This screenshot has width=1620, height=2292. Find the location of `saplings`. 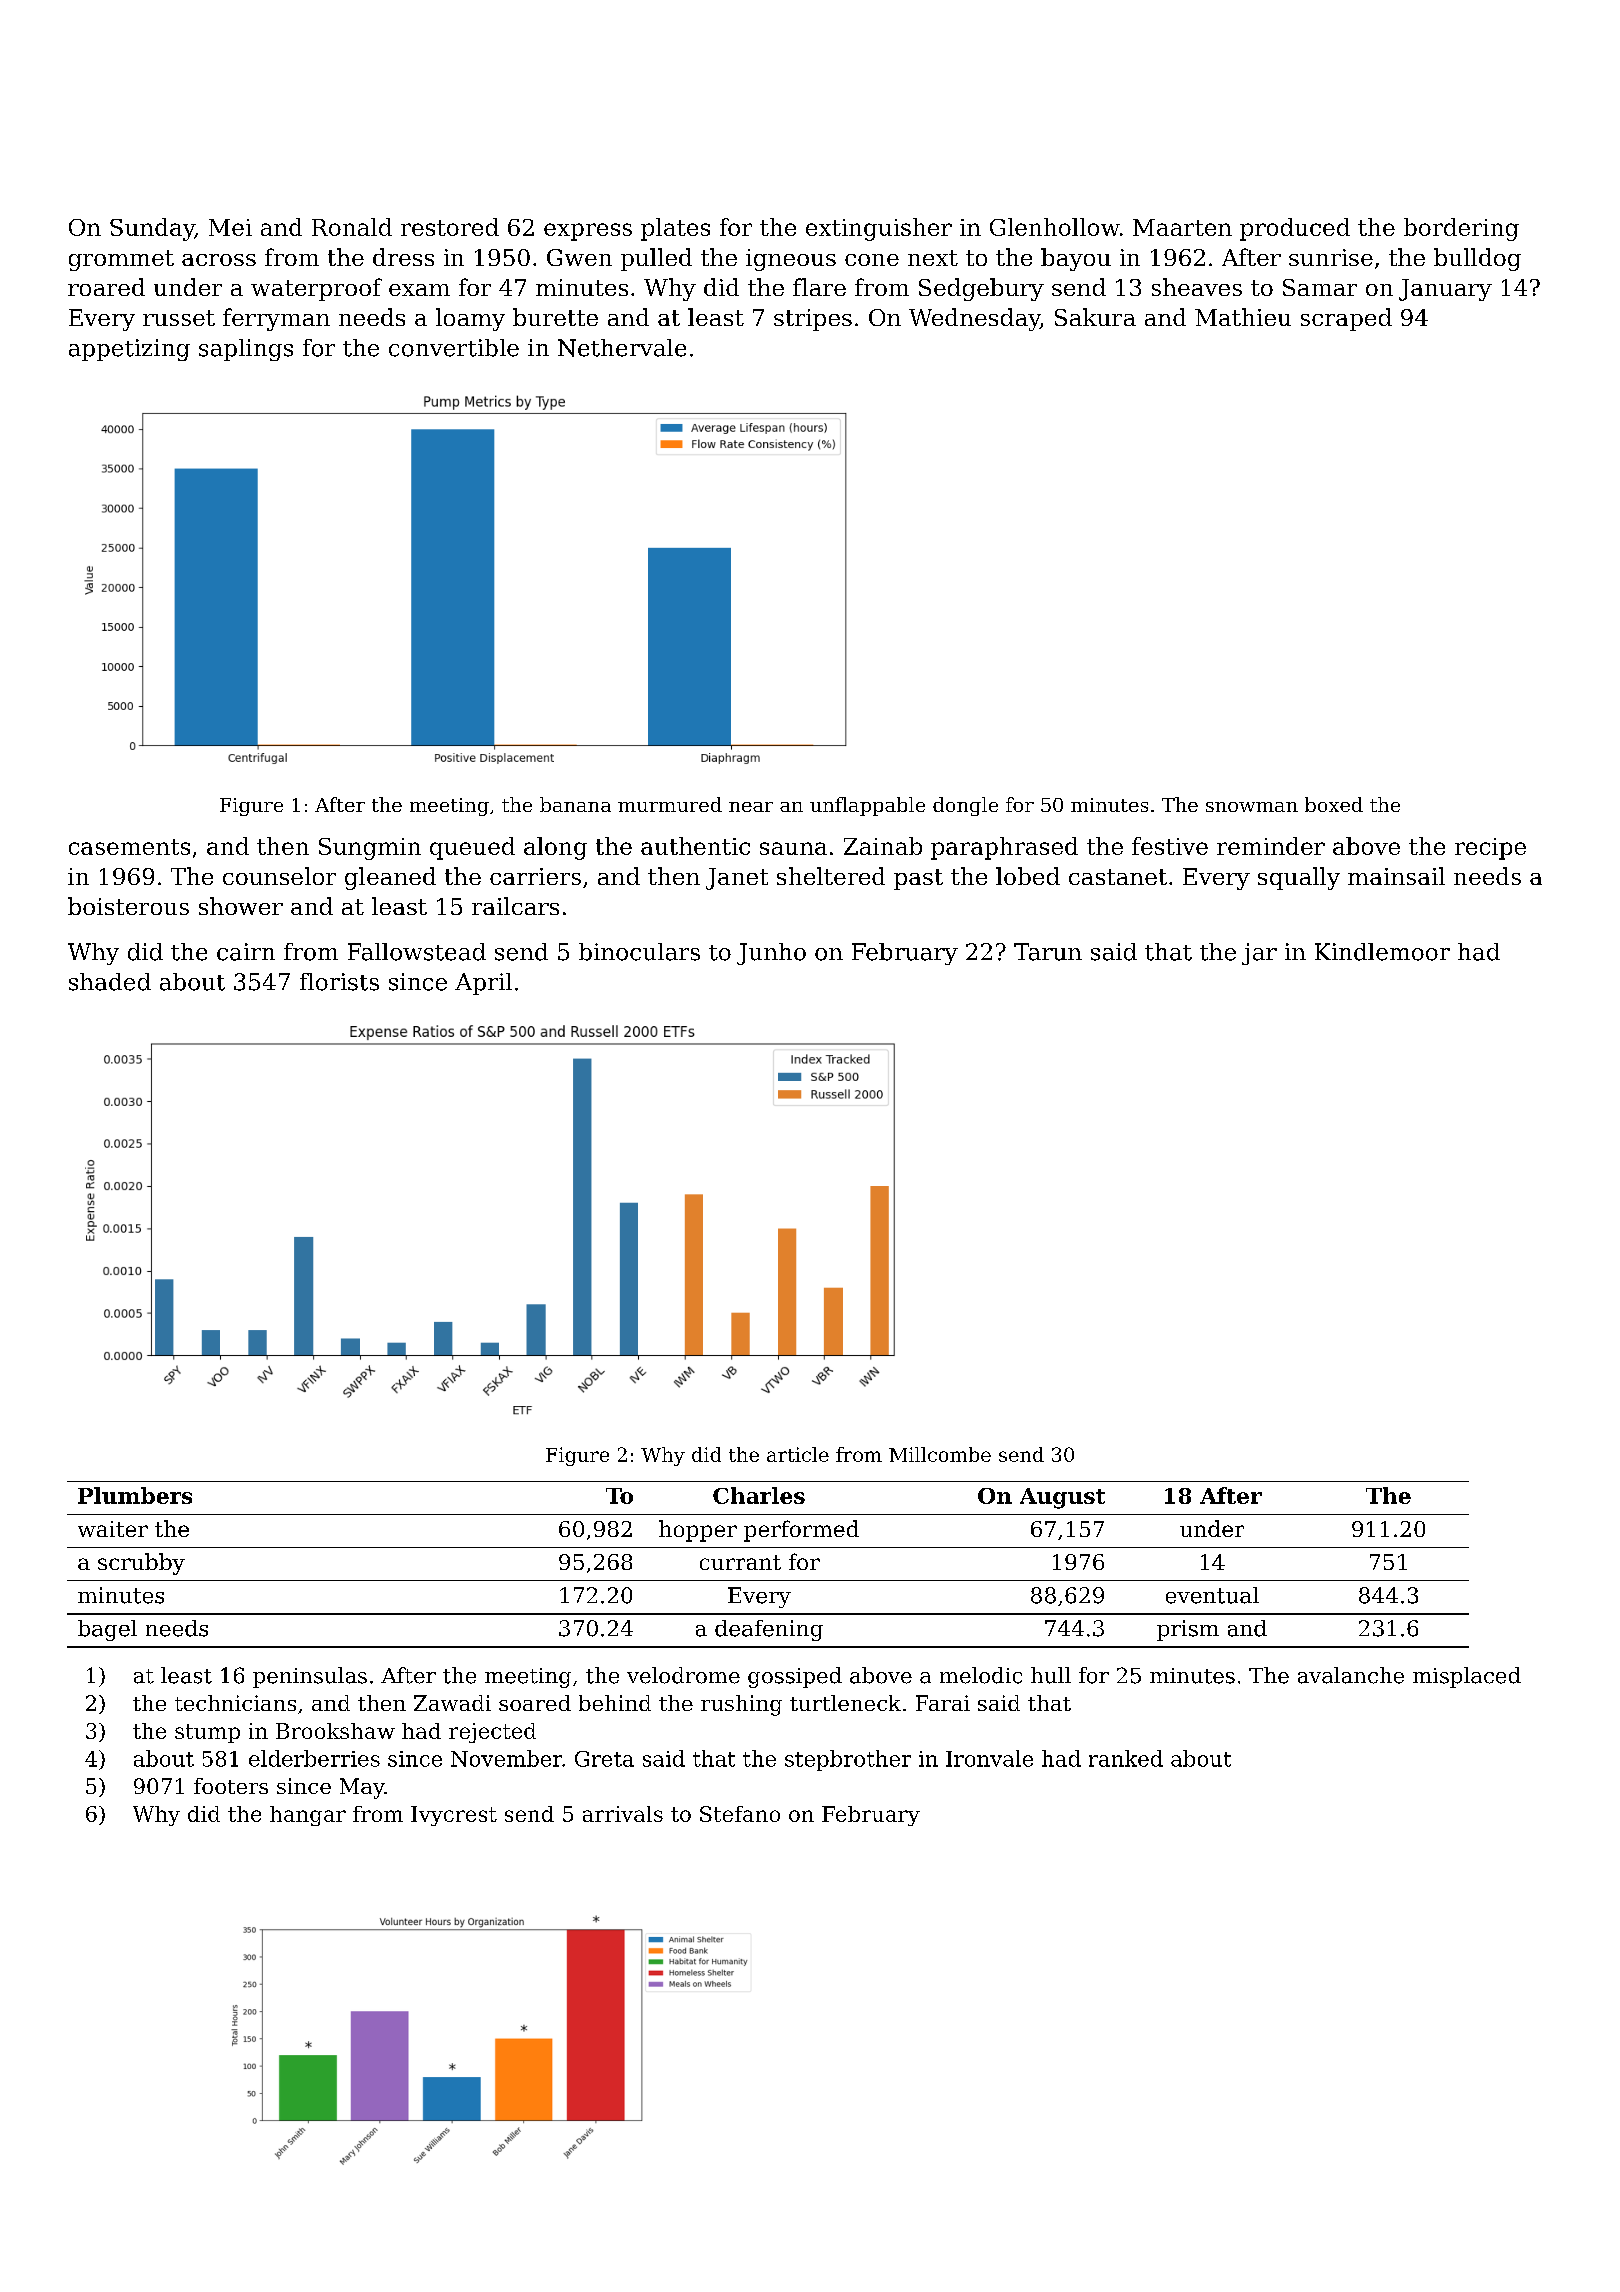

saplings is located at coordinates (246, 350).
